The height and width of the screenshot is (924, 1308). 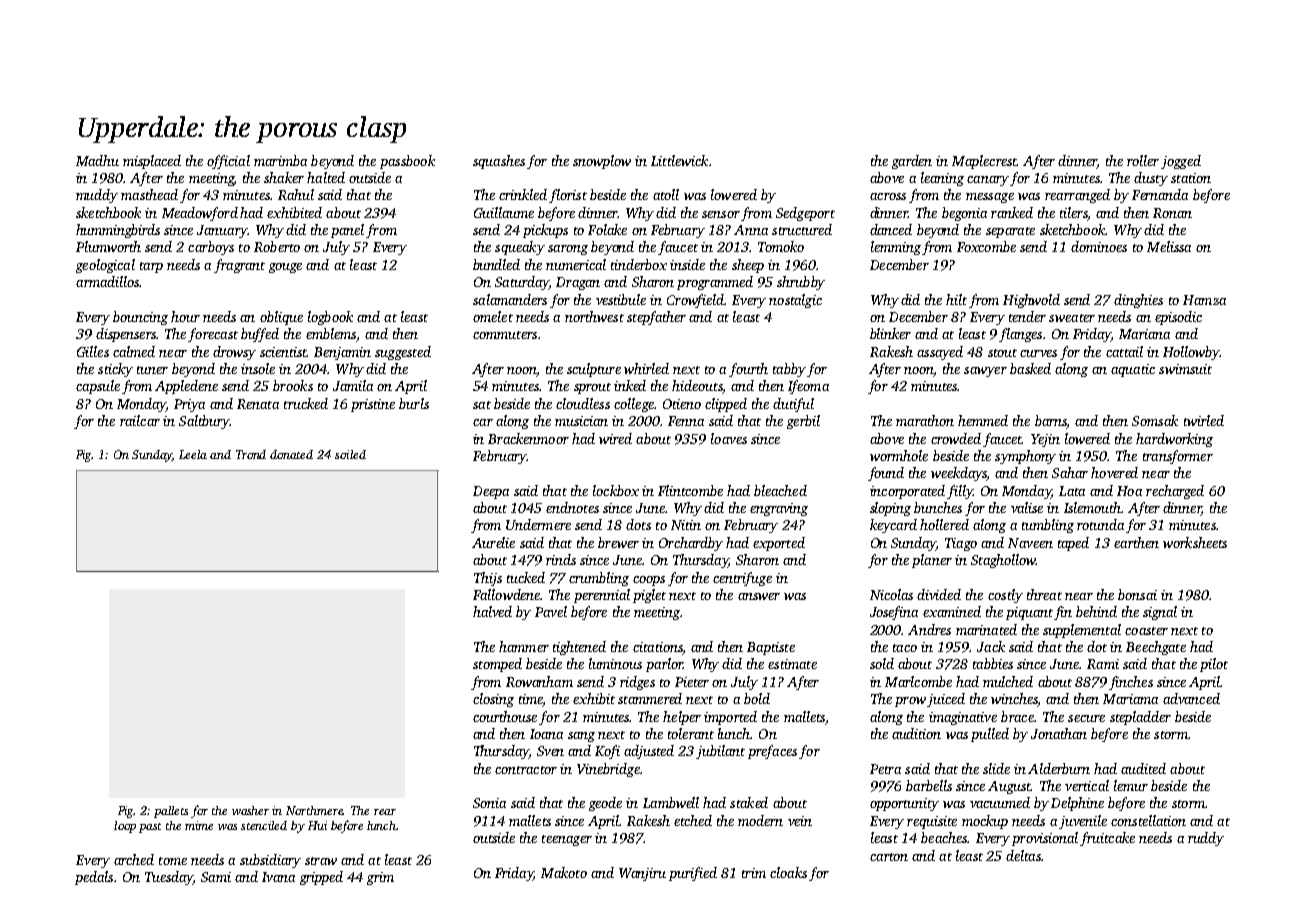 I want to click on weekdays, so click(x=959, y=474).
